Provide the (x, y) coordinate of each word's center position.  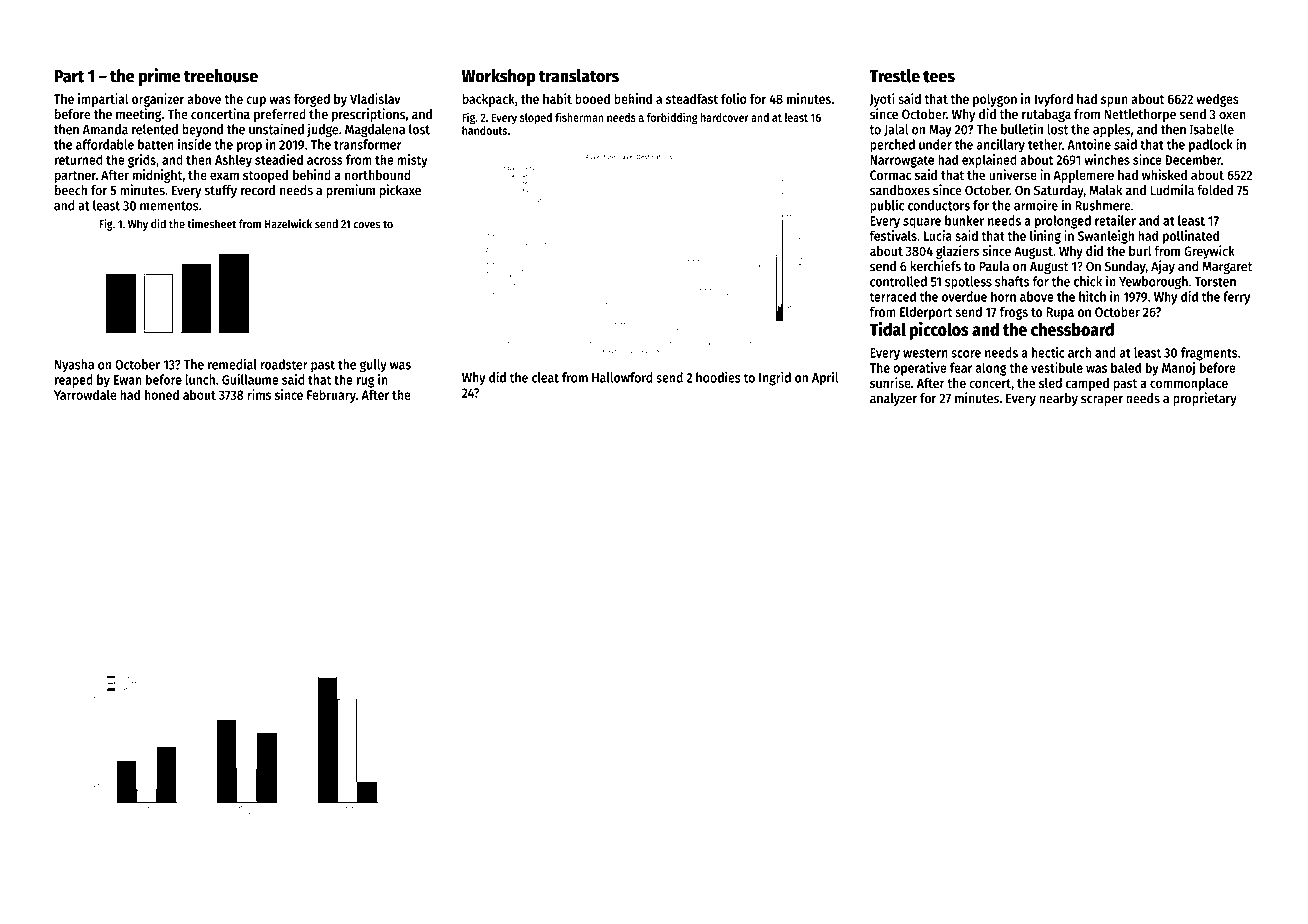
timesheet (211, 224)
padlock (1211, 146)
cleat (545, 377)
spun (1114, 101)
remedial (232, 364)
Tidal (887, 328)
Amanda (105, 129)
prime (160, 77)
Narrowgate (902, 161)
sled (1050, 383)
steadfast (692, 98)
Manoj (1178, 369)
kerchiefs (935, 266)
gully (373, 366)
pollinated (1191, 237)
